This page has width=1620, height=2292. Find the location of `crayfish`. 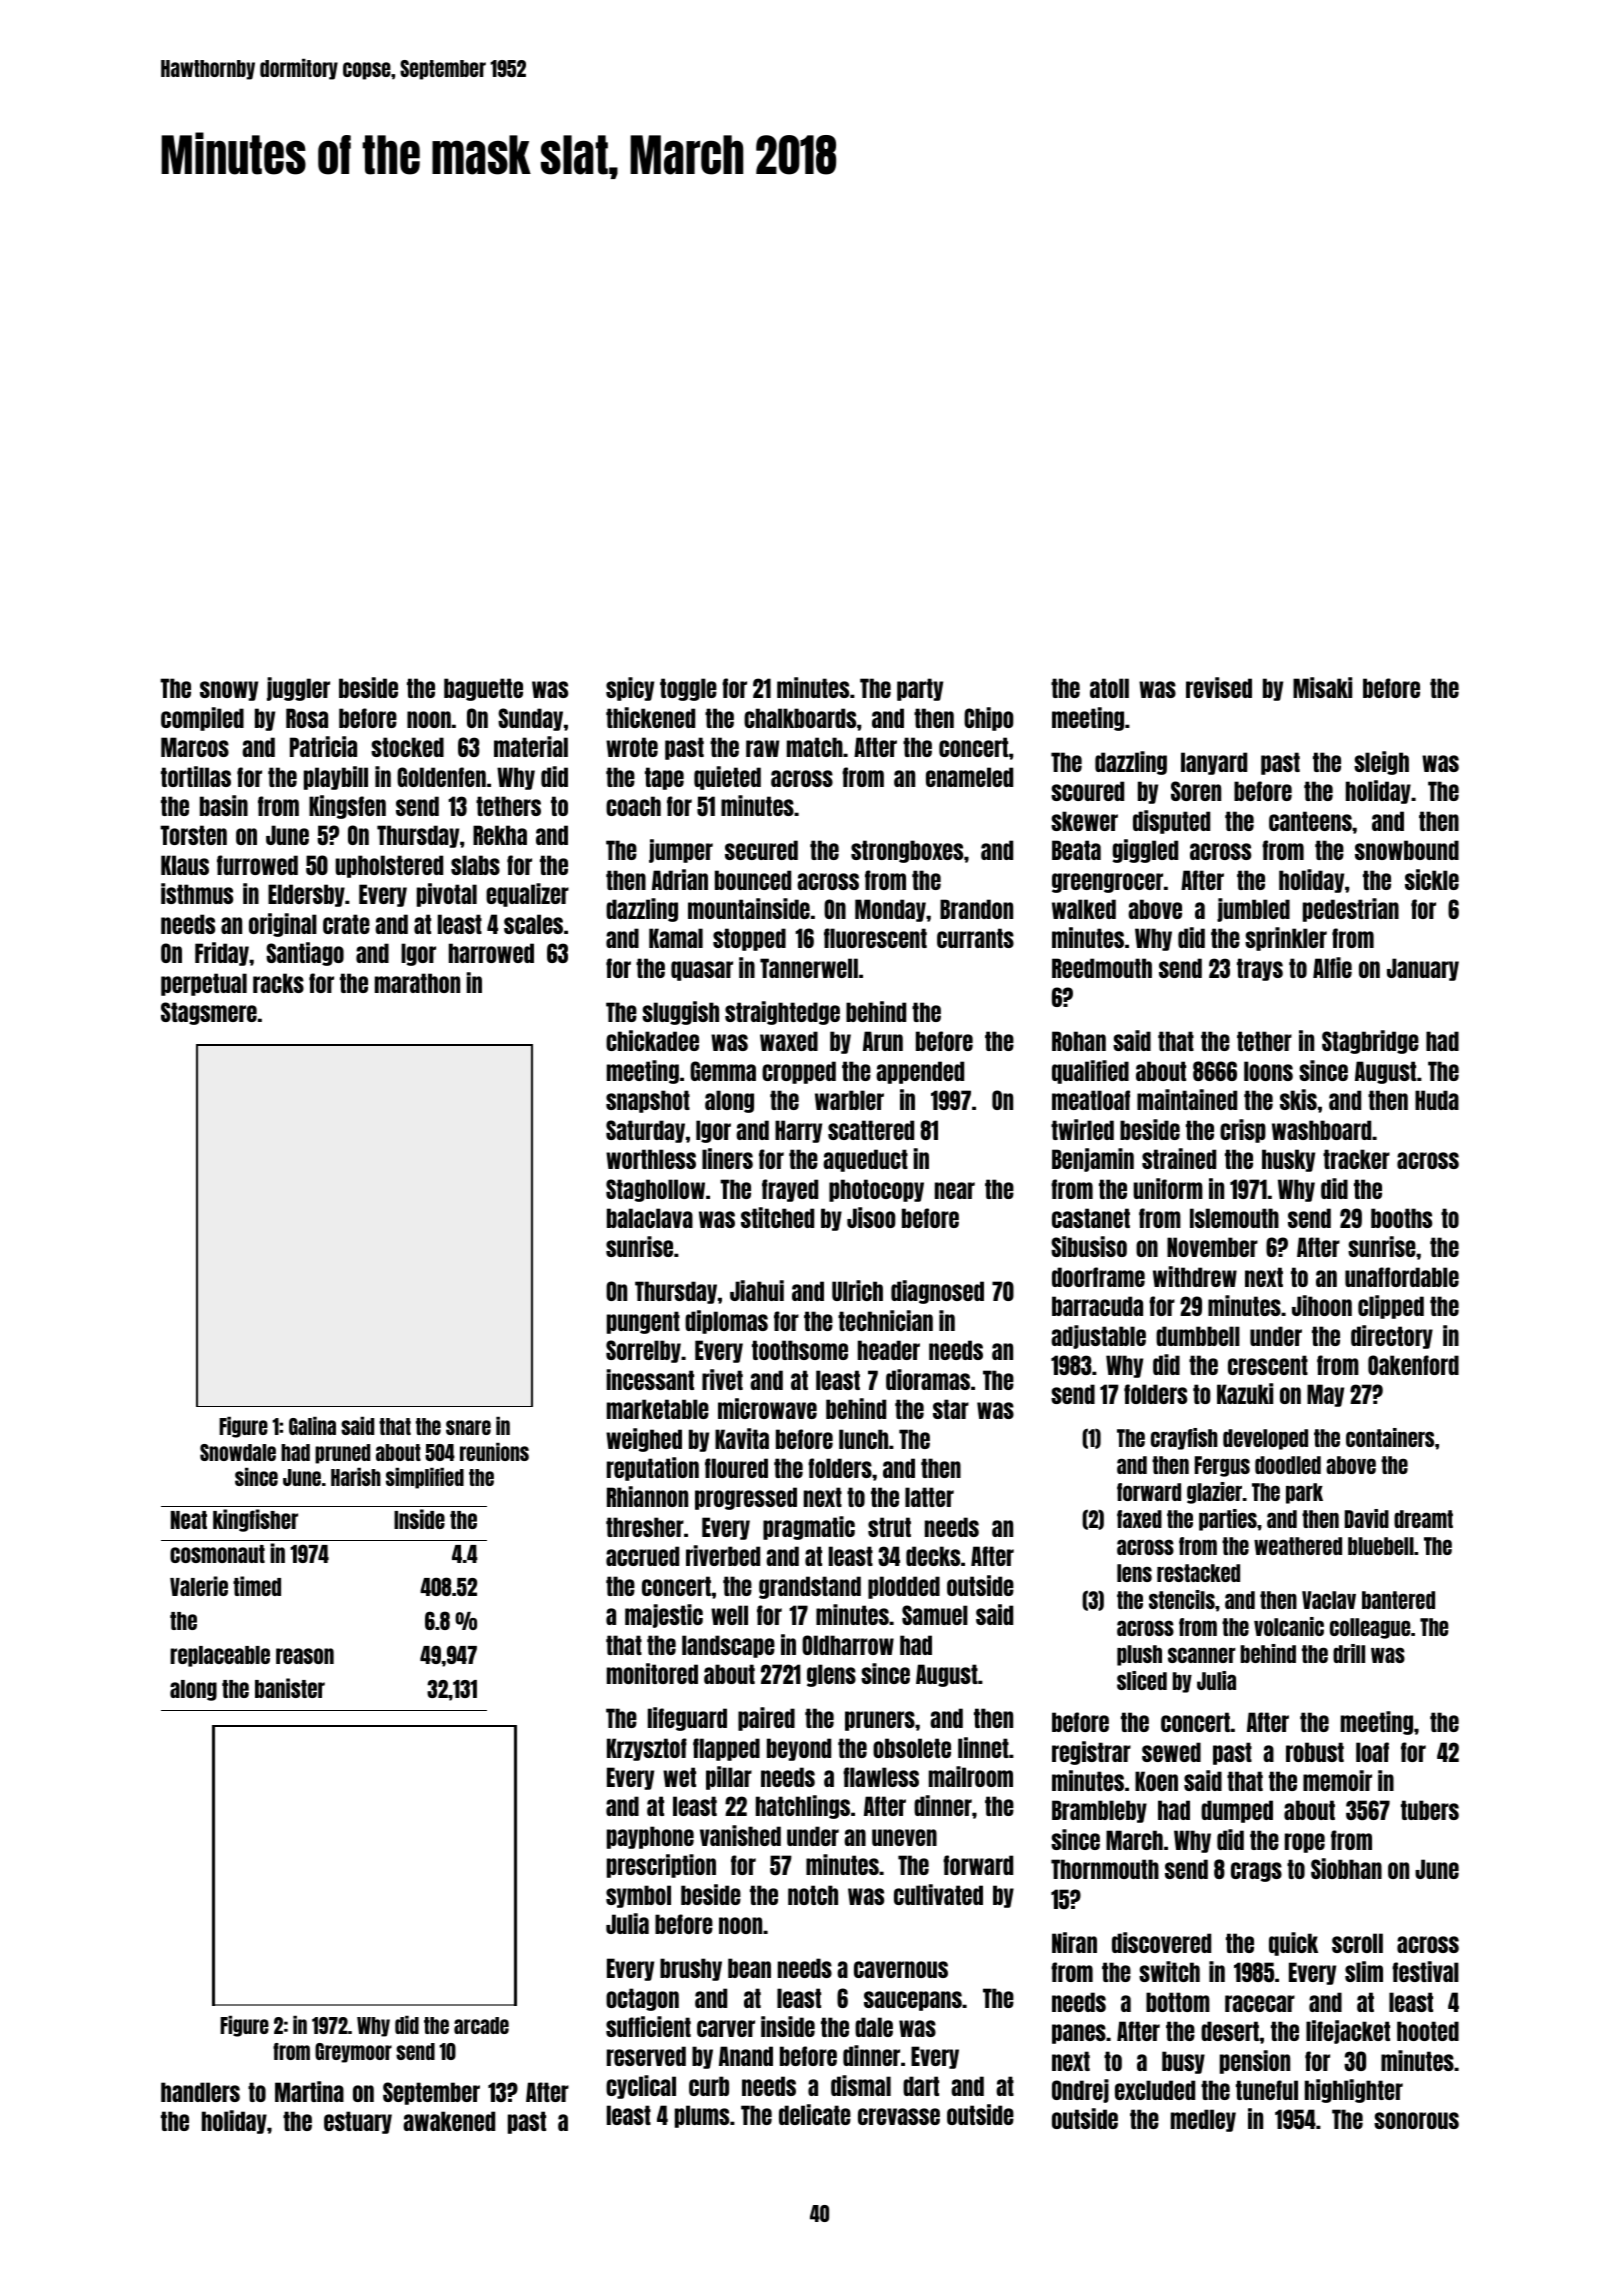

crayfish is located at coordinates (1184, 1439).
